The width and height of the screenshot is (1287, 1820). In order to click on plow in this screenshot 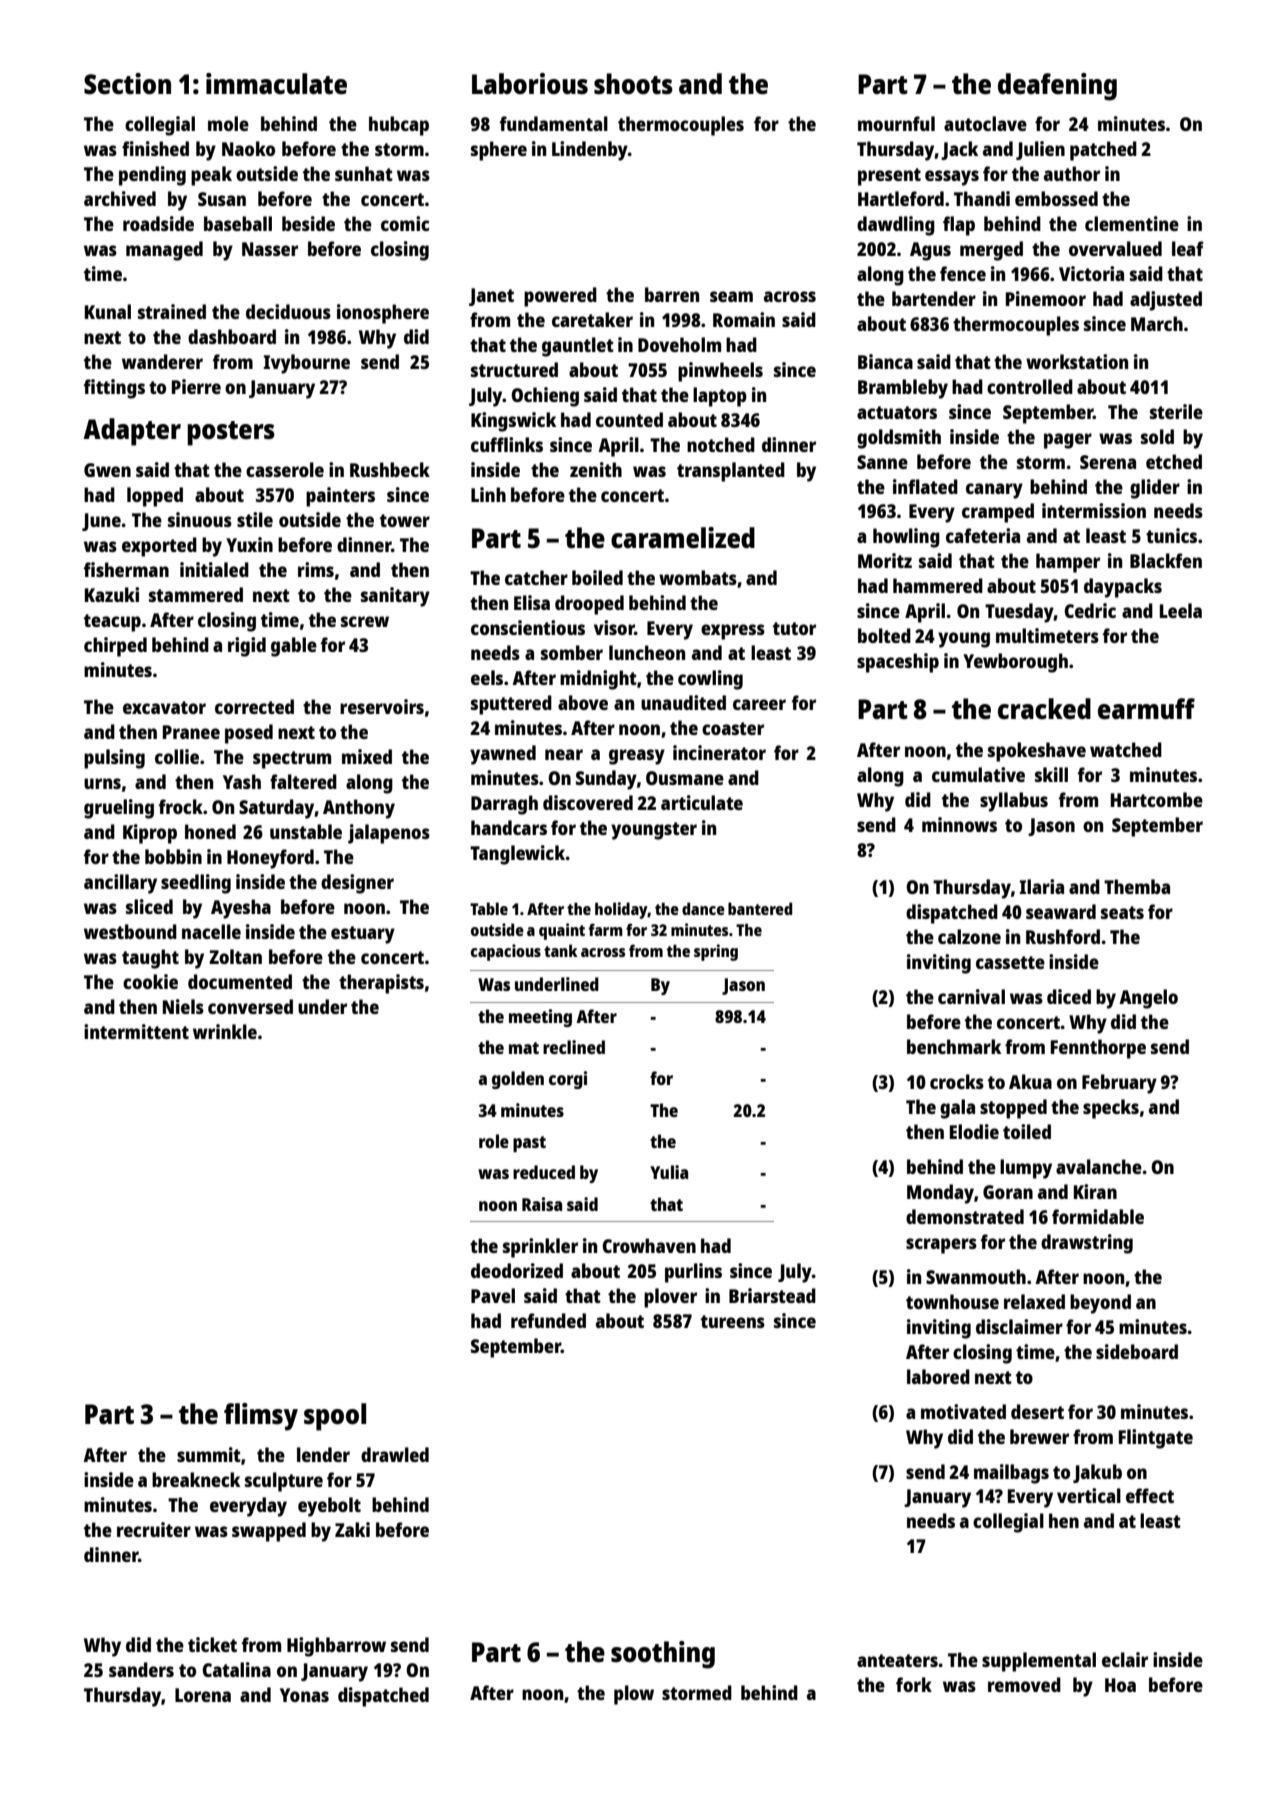, I will do `click(634, 1695)`.
